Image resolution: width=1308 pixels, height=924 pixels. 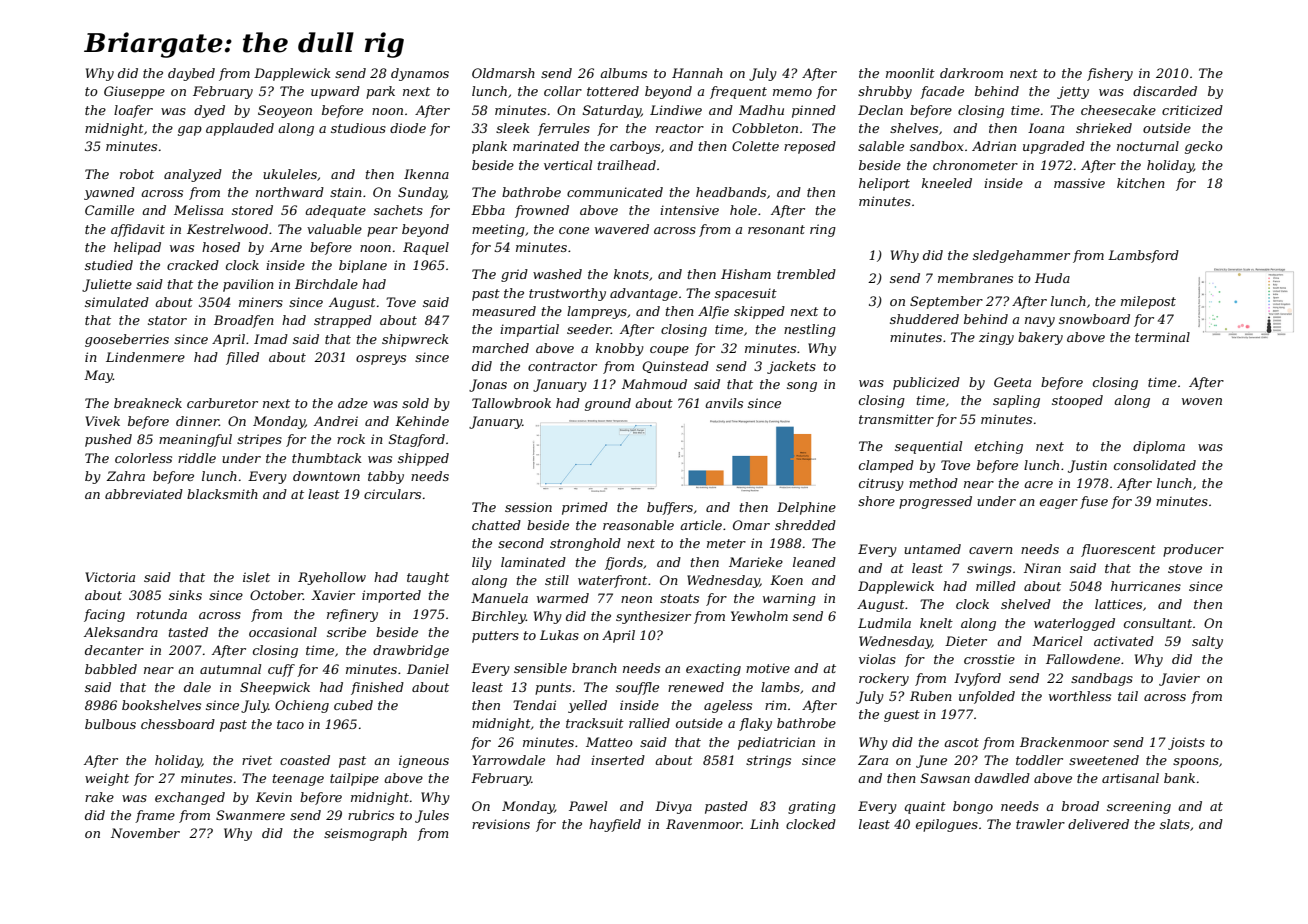 What do you see at coordinates (910, 73) in the document?
I see `moonlit` at bounding box center [910, 73].
